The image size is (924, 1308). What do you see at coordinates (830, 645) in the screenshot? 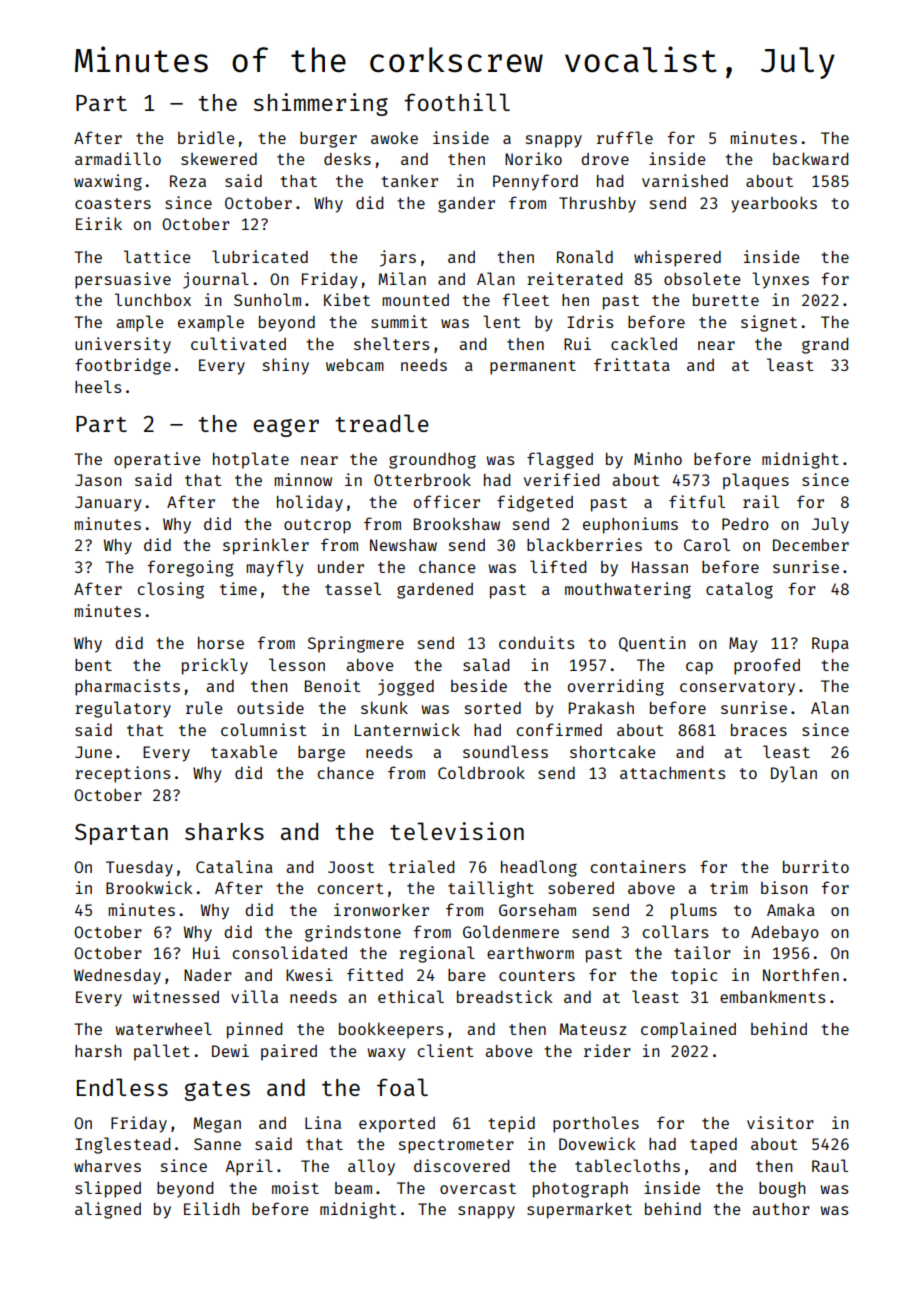
I see `Rupa` at bounding box center [830, 645].
